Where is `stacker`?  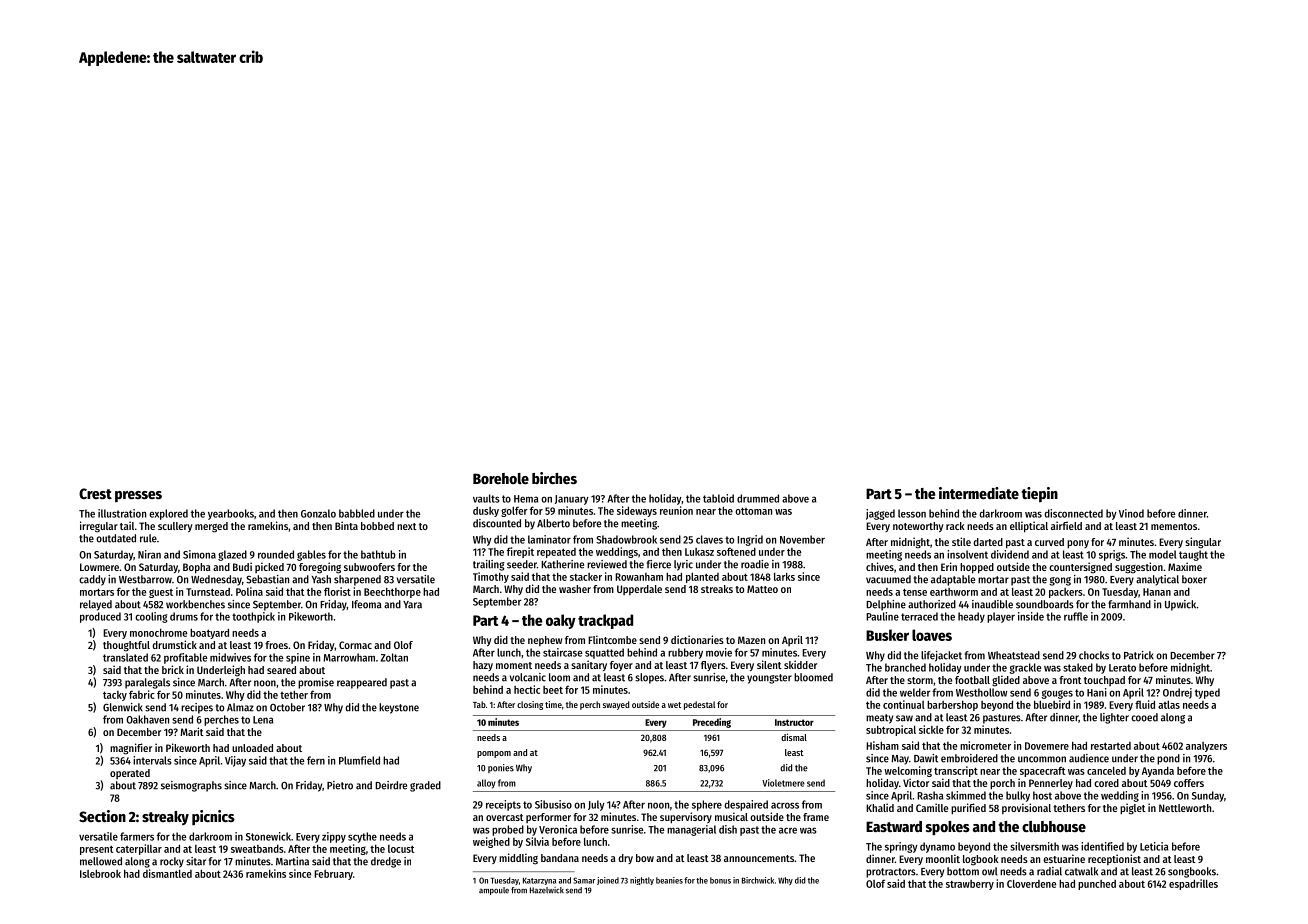 stacker is located at coordinates (586, 577).
